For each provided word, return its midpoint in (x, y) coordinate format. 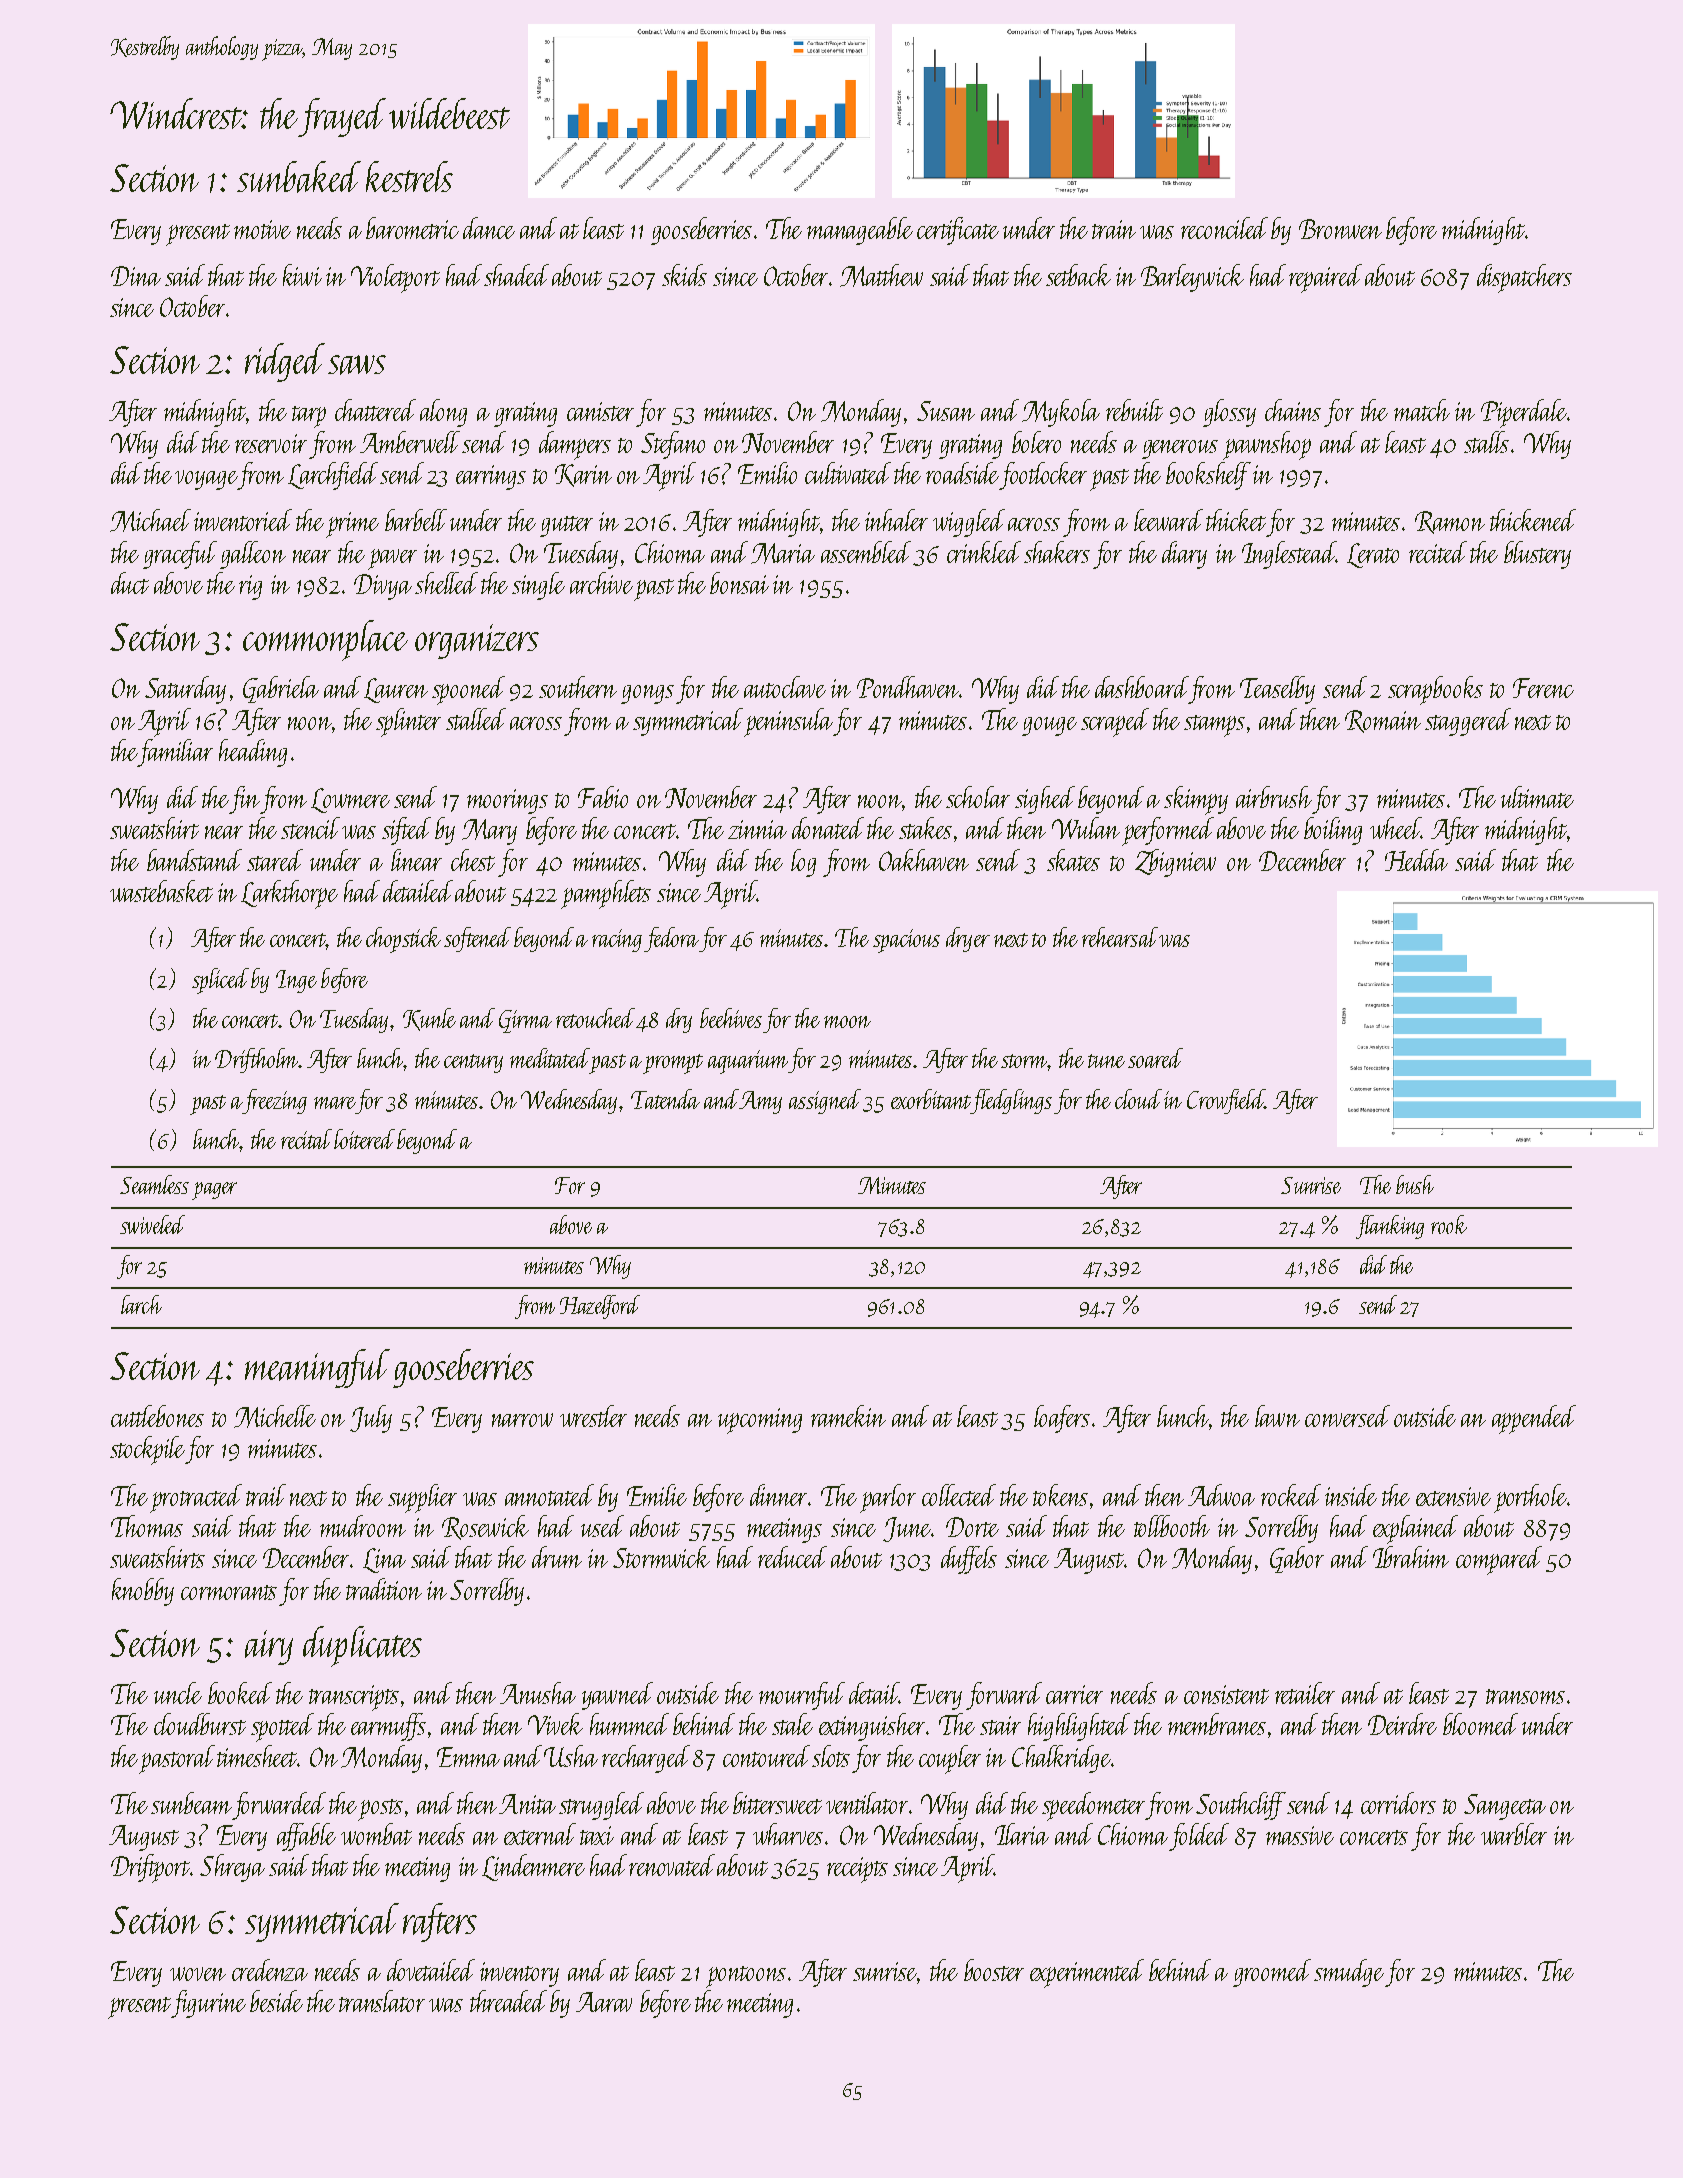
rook (1449, 1224)
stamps (1214, 726)
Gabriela (281, 689)
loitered (364, 1139)
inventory (519, 1974)
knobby (143, 1592)
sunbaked (299, 177)
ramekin (848, 1416)
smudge (1349, 1973)
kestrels (409, 176)
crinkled (984, 552)
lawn (1277, 1416)
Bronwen (1340, 229)
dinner (778, 1495)
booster (994, 1970)
